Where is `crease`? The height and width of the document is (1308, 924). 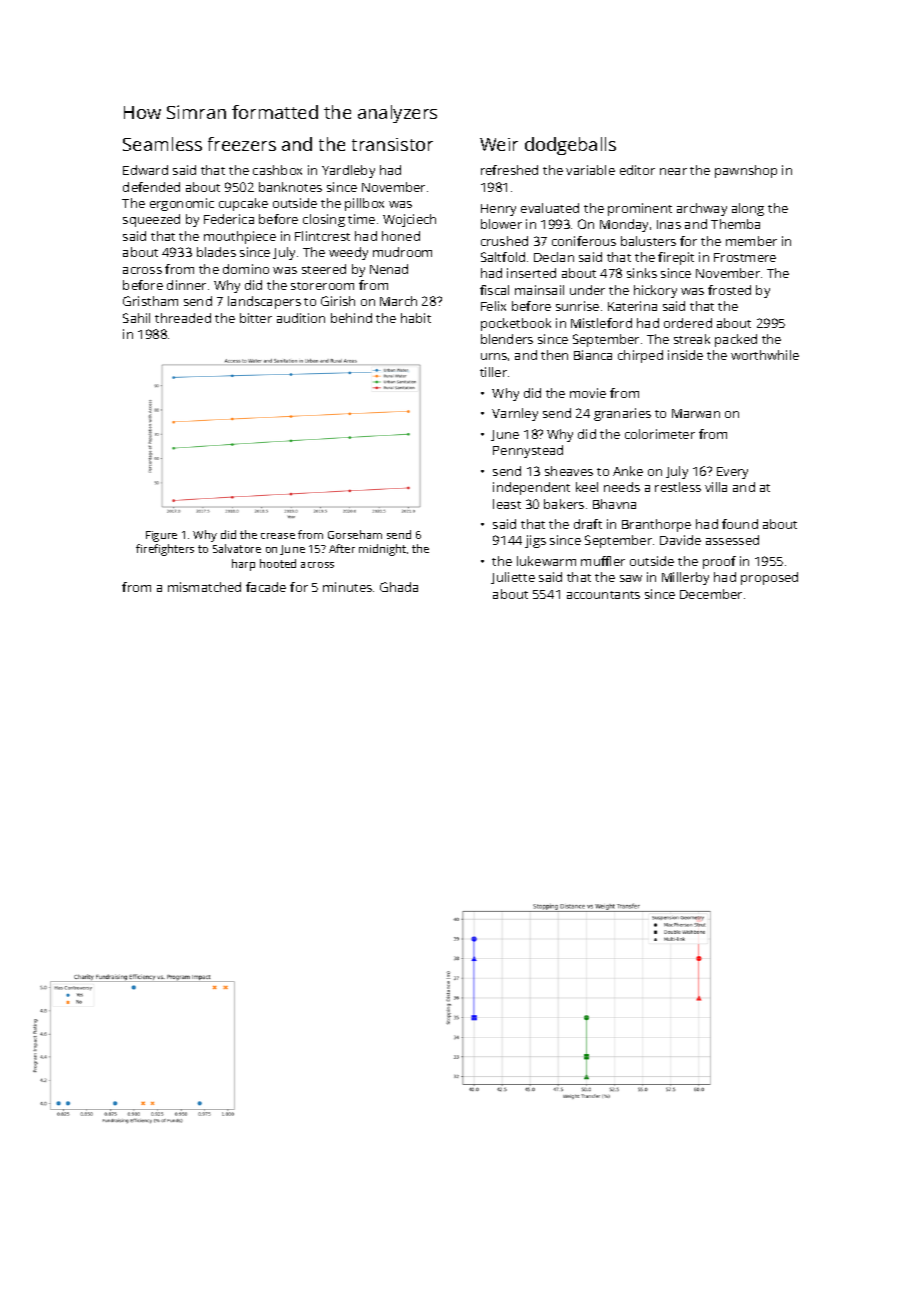 crease is located at coordinates (278, 536).
